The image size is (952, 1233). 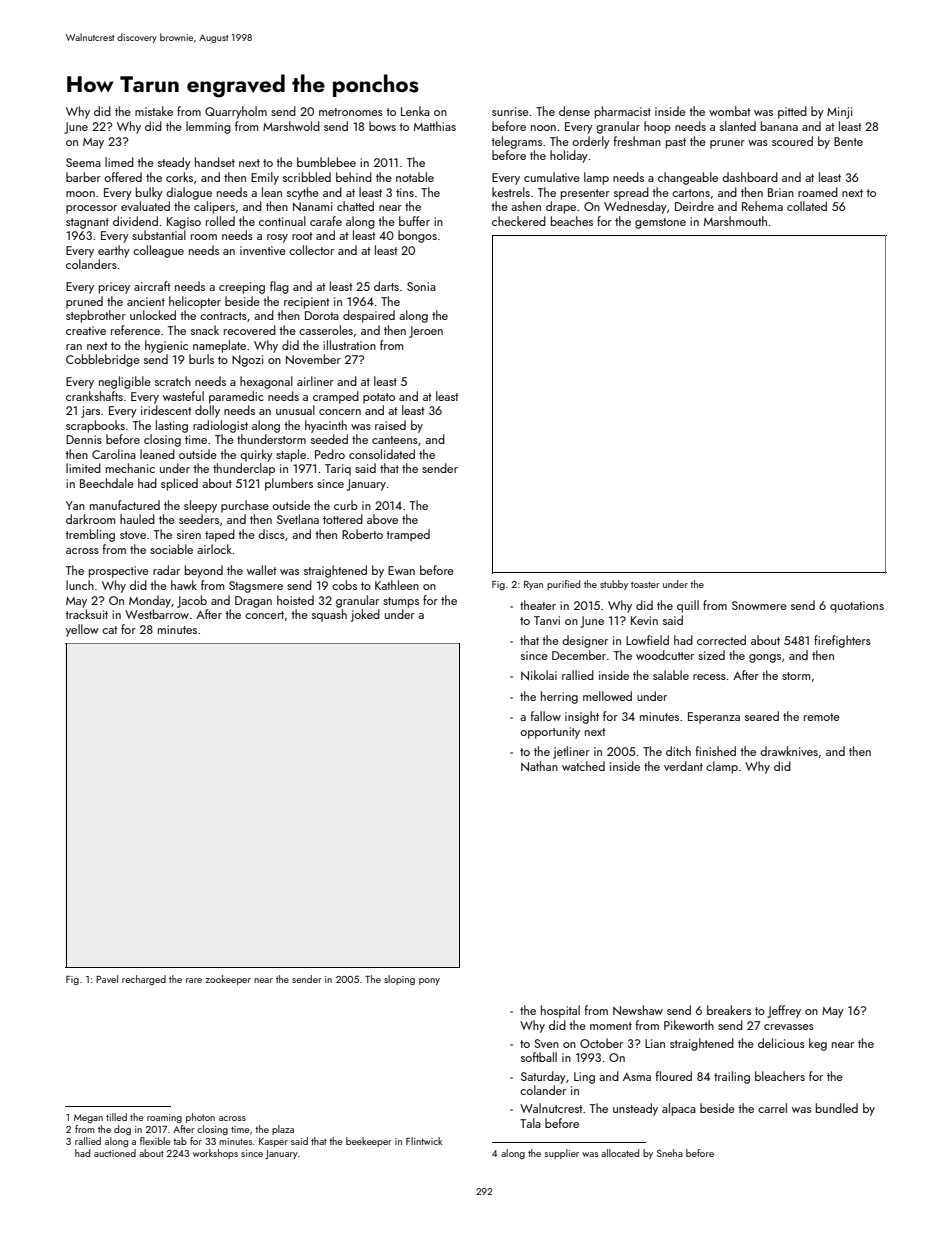 I want to click on wombat, so click(x=730, y=111).
